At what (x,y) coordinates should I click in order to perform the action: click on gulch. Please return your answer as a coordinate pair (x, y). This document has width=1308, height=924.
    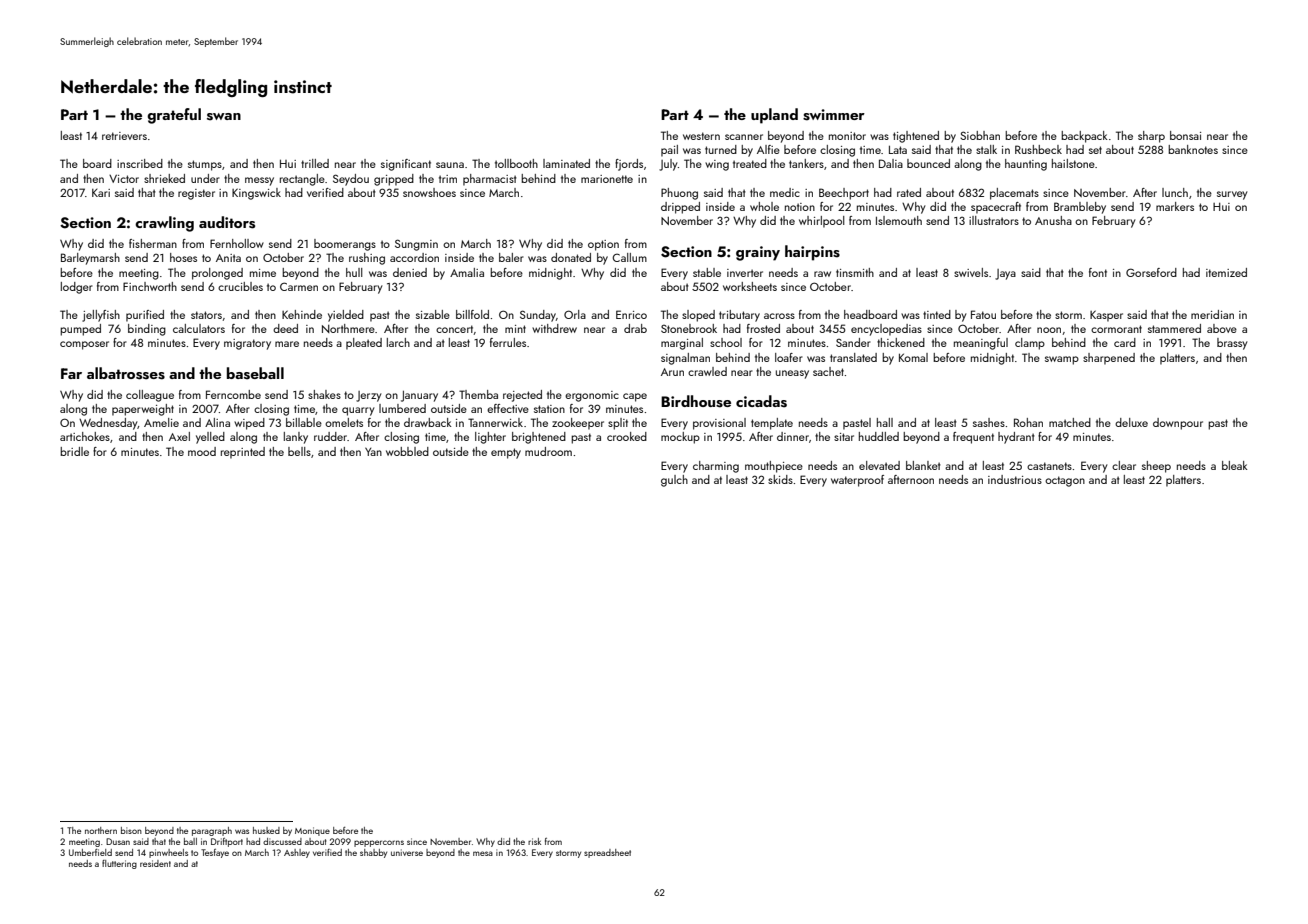
    Looking at the image, I should click on (674, 481).
